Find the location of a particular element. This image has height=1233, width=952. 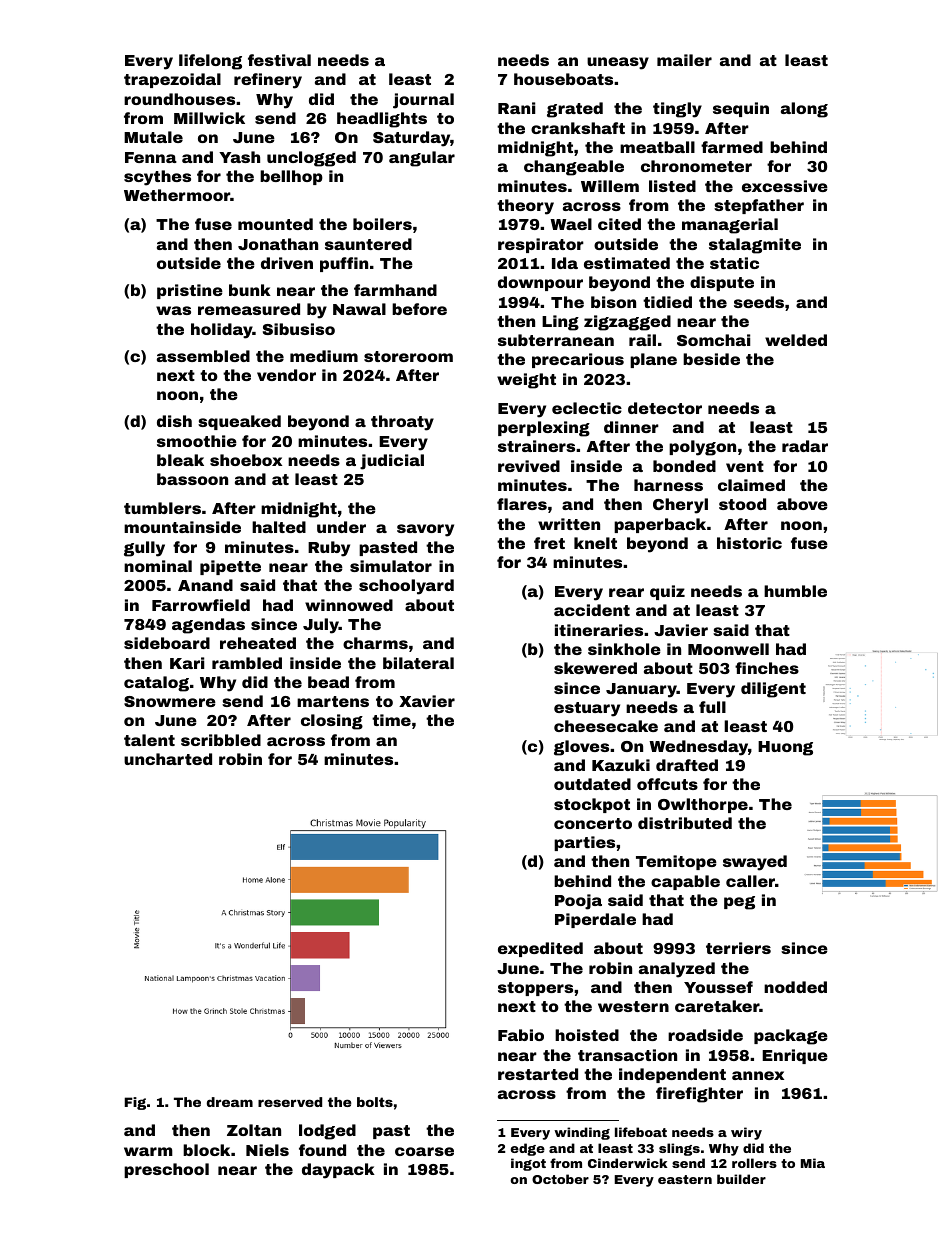

winding is located at coordinates (582, 1133).
